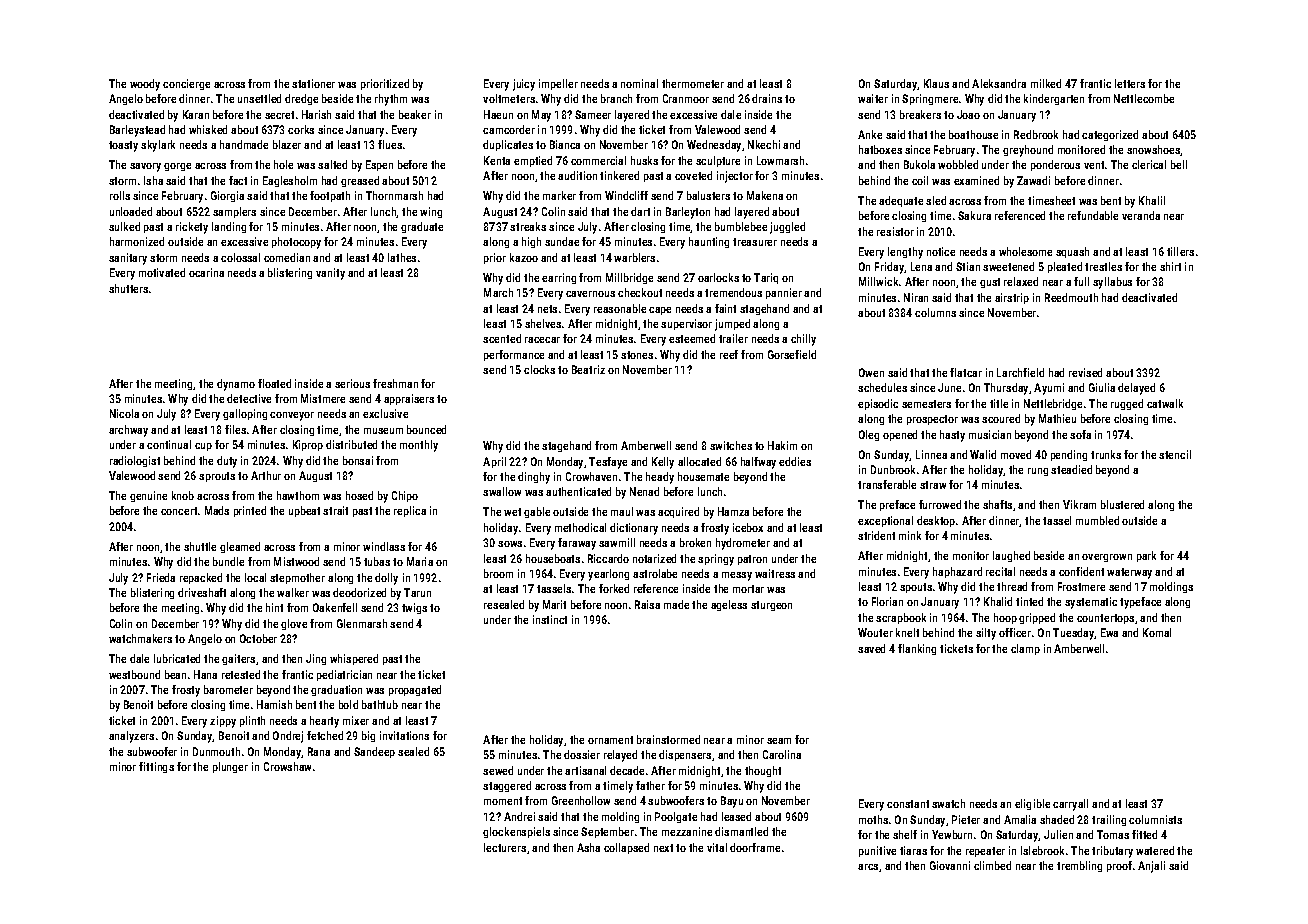 The width and height of the image is (1308, 924). I want to click on Windcliff, so click(626, 195).
